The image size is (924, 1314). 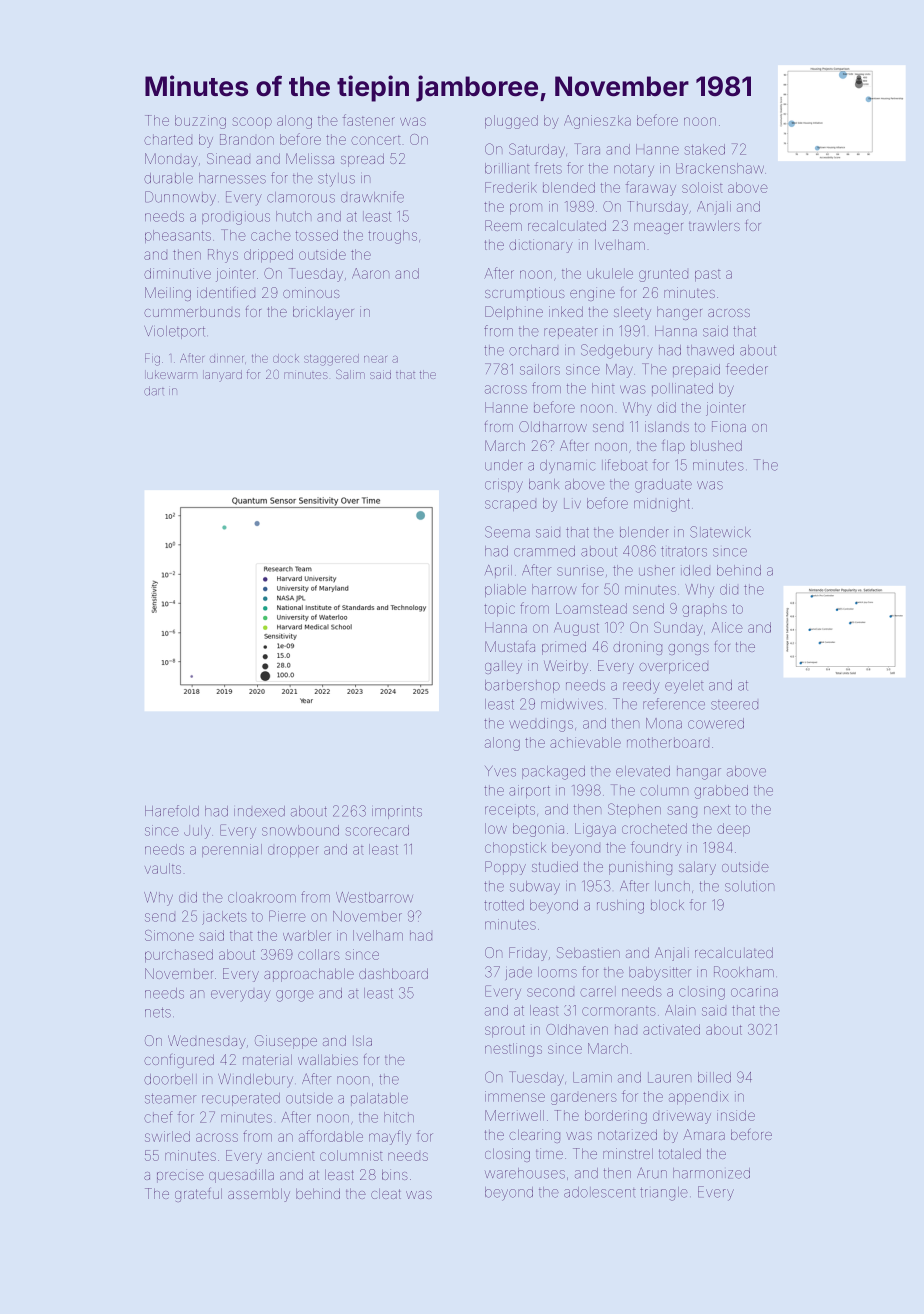 I want to click on perennial, so click(x=232, y=850).
